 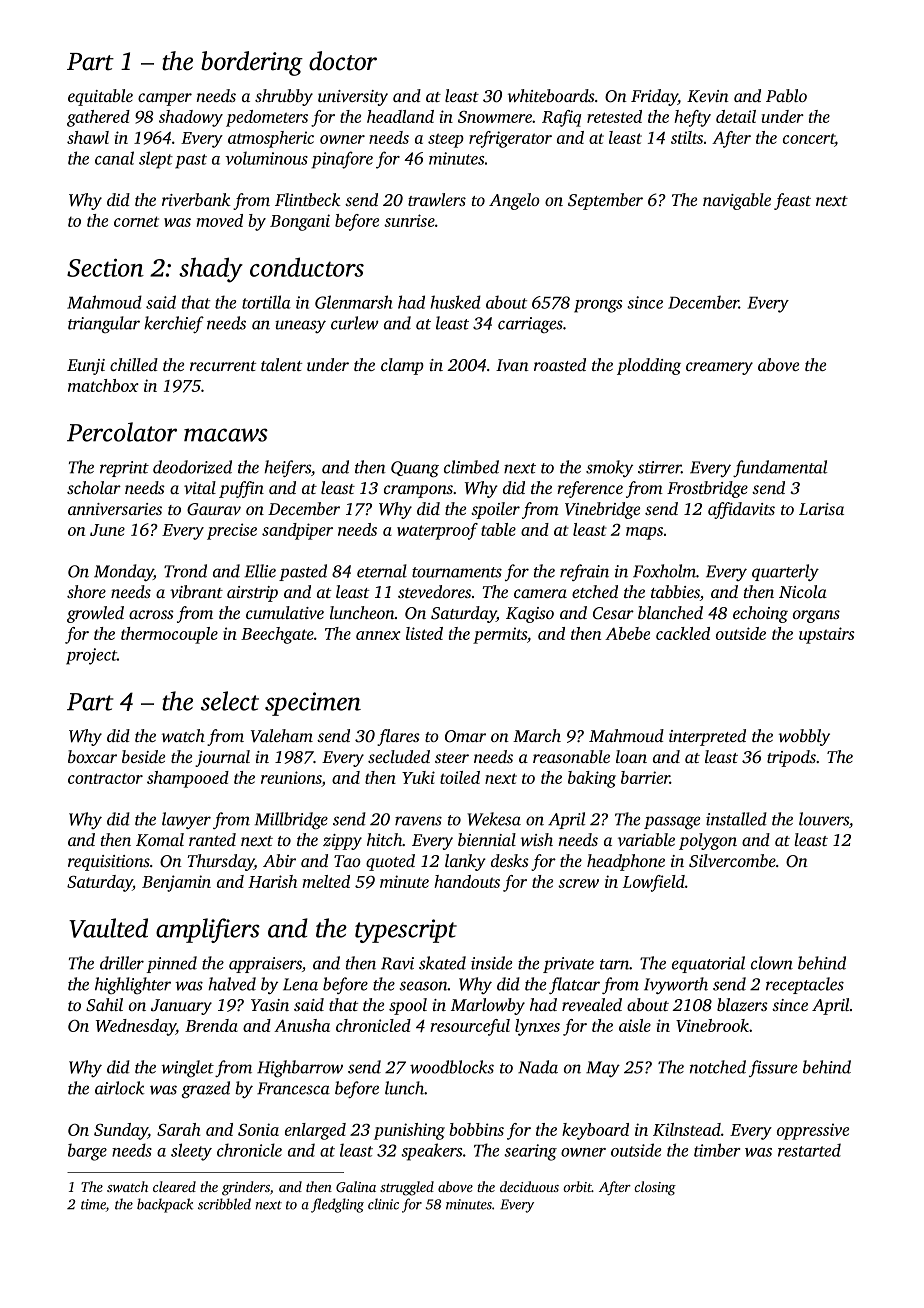 I want to click on fundamental, so click(x=780, y=468).
